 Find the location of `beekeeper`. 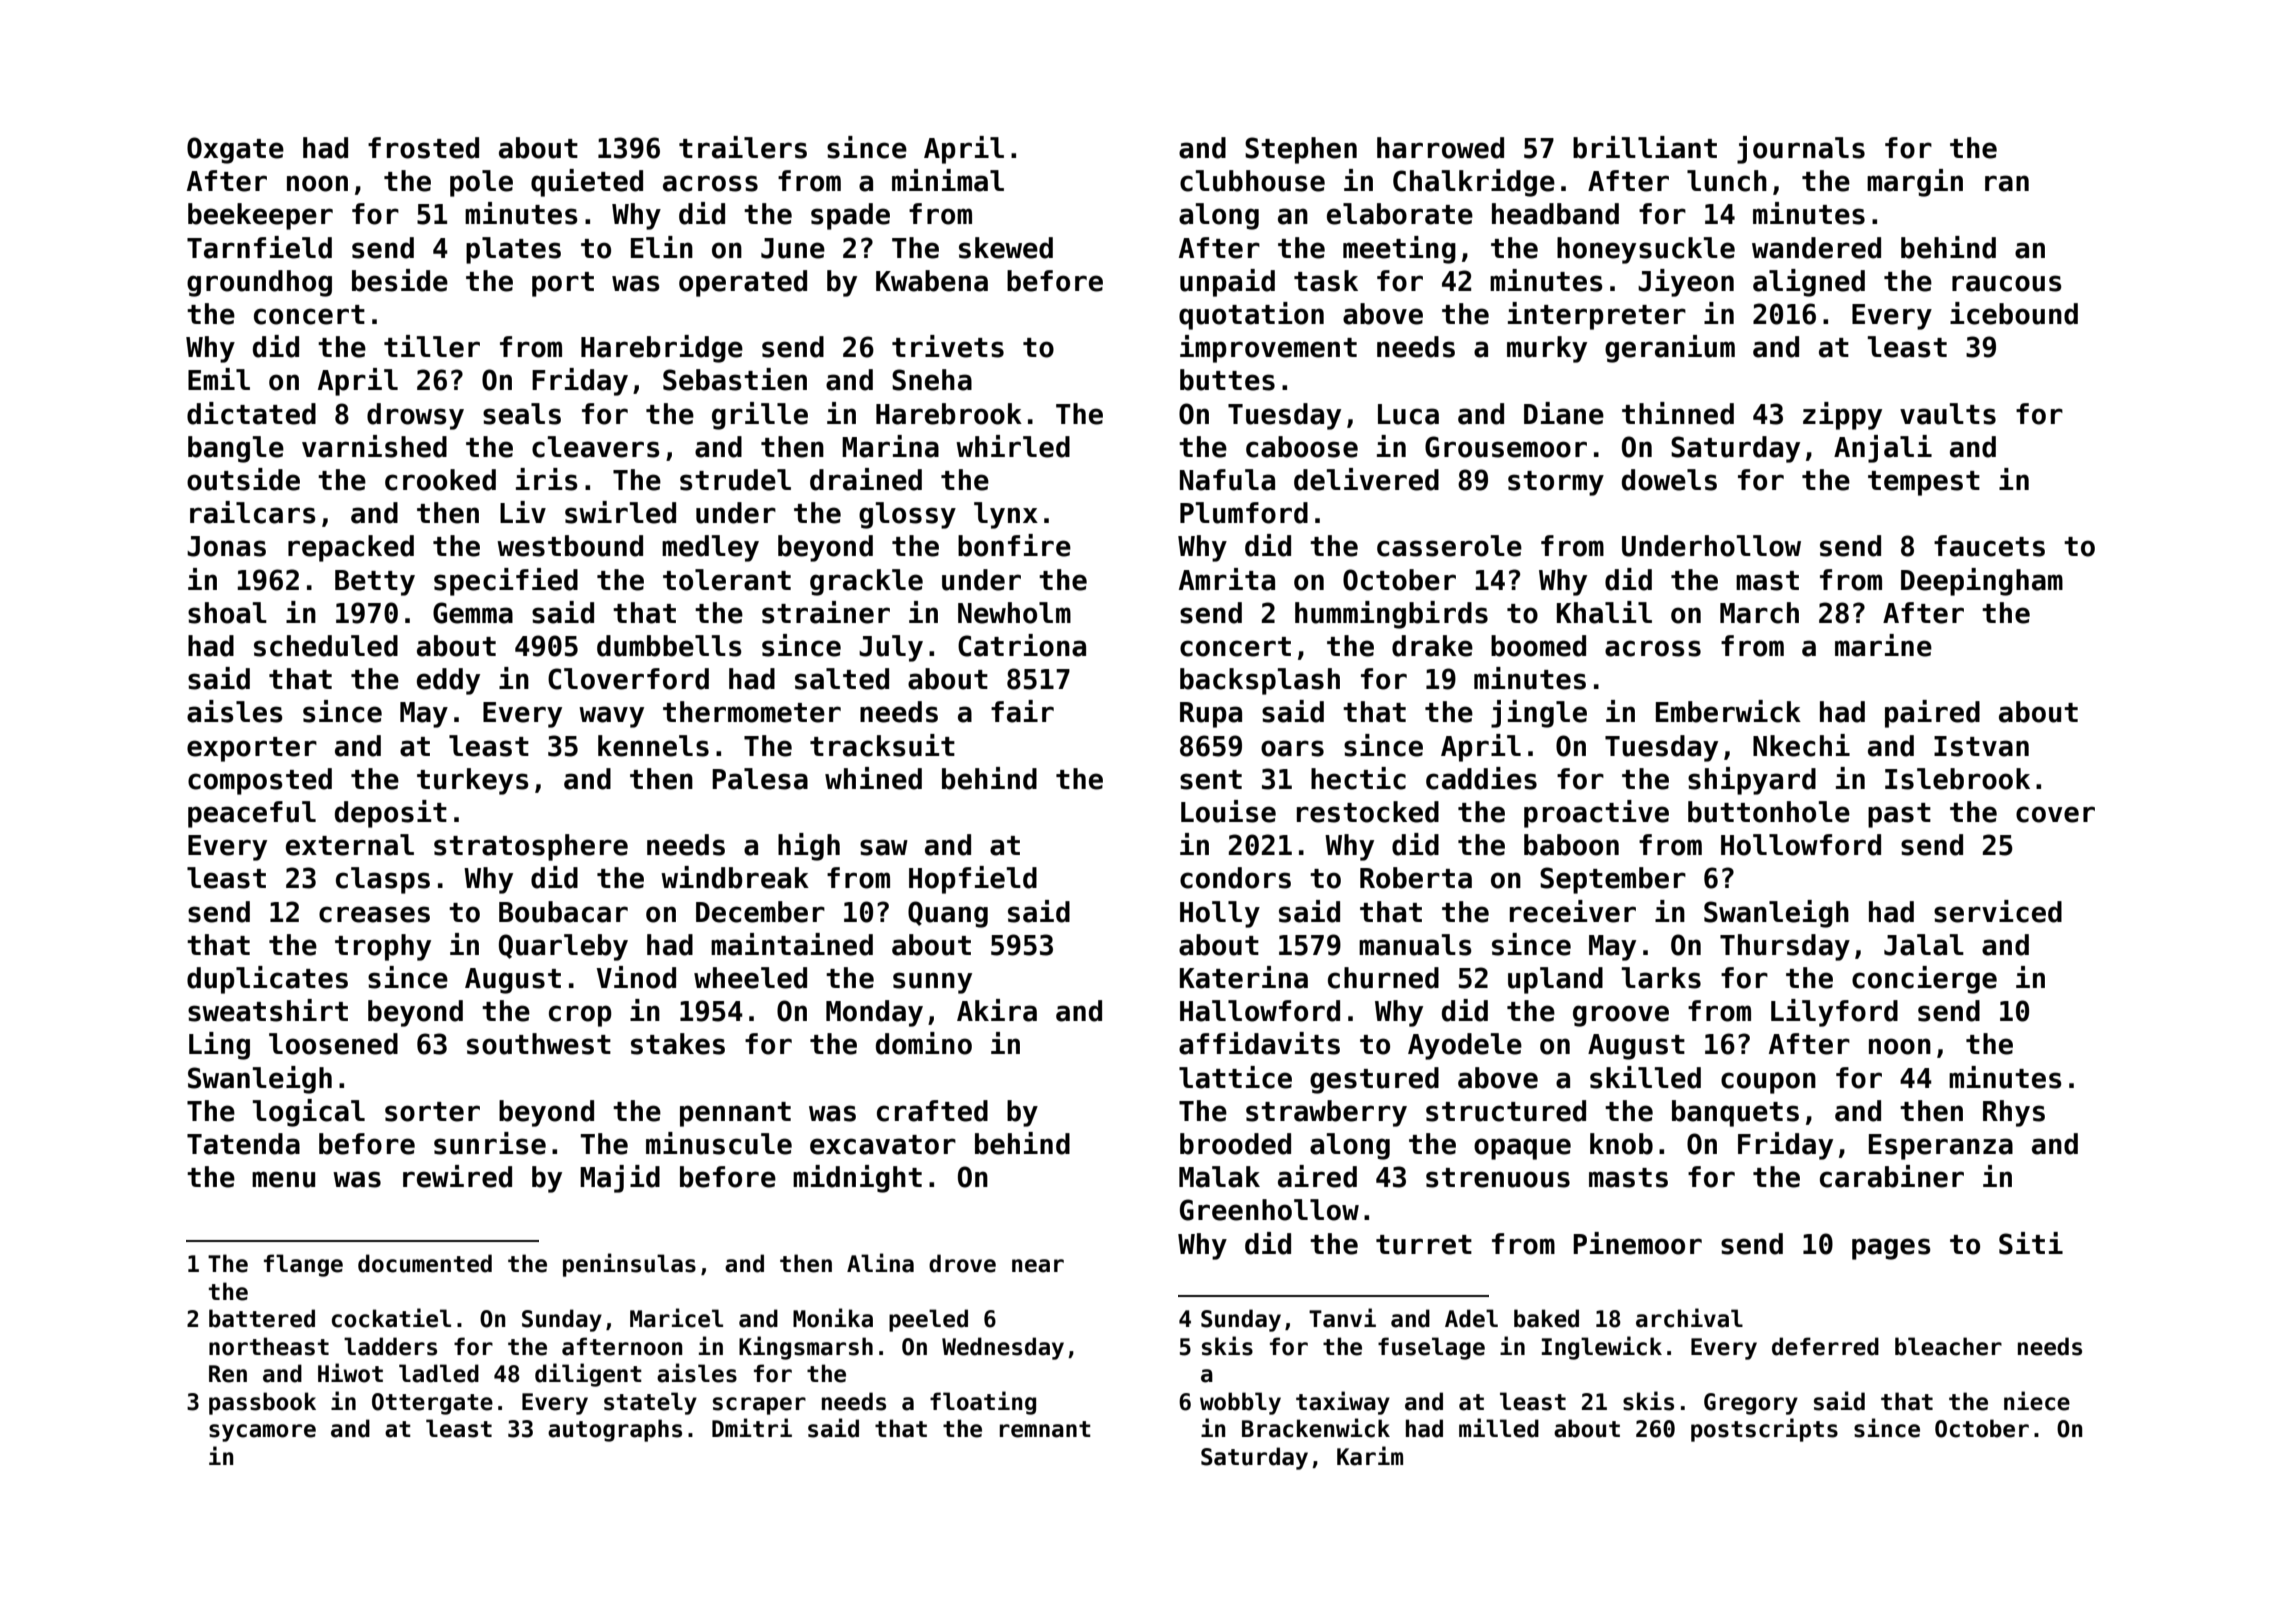

beekeeper is located at coordinates (260, 216).
